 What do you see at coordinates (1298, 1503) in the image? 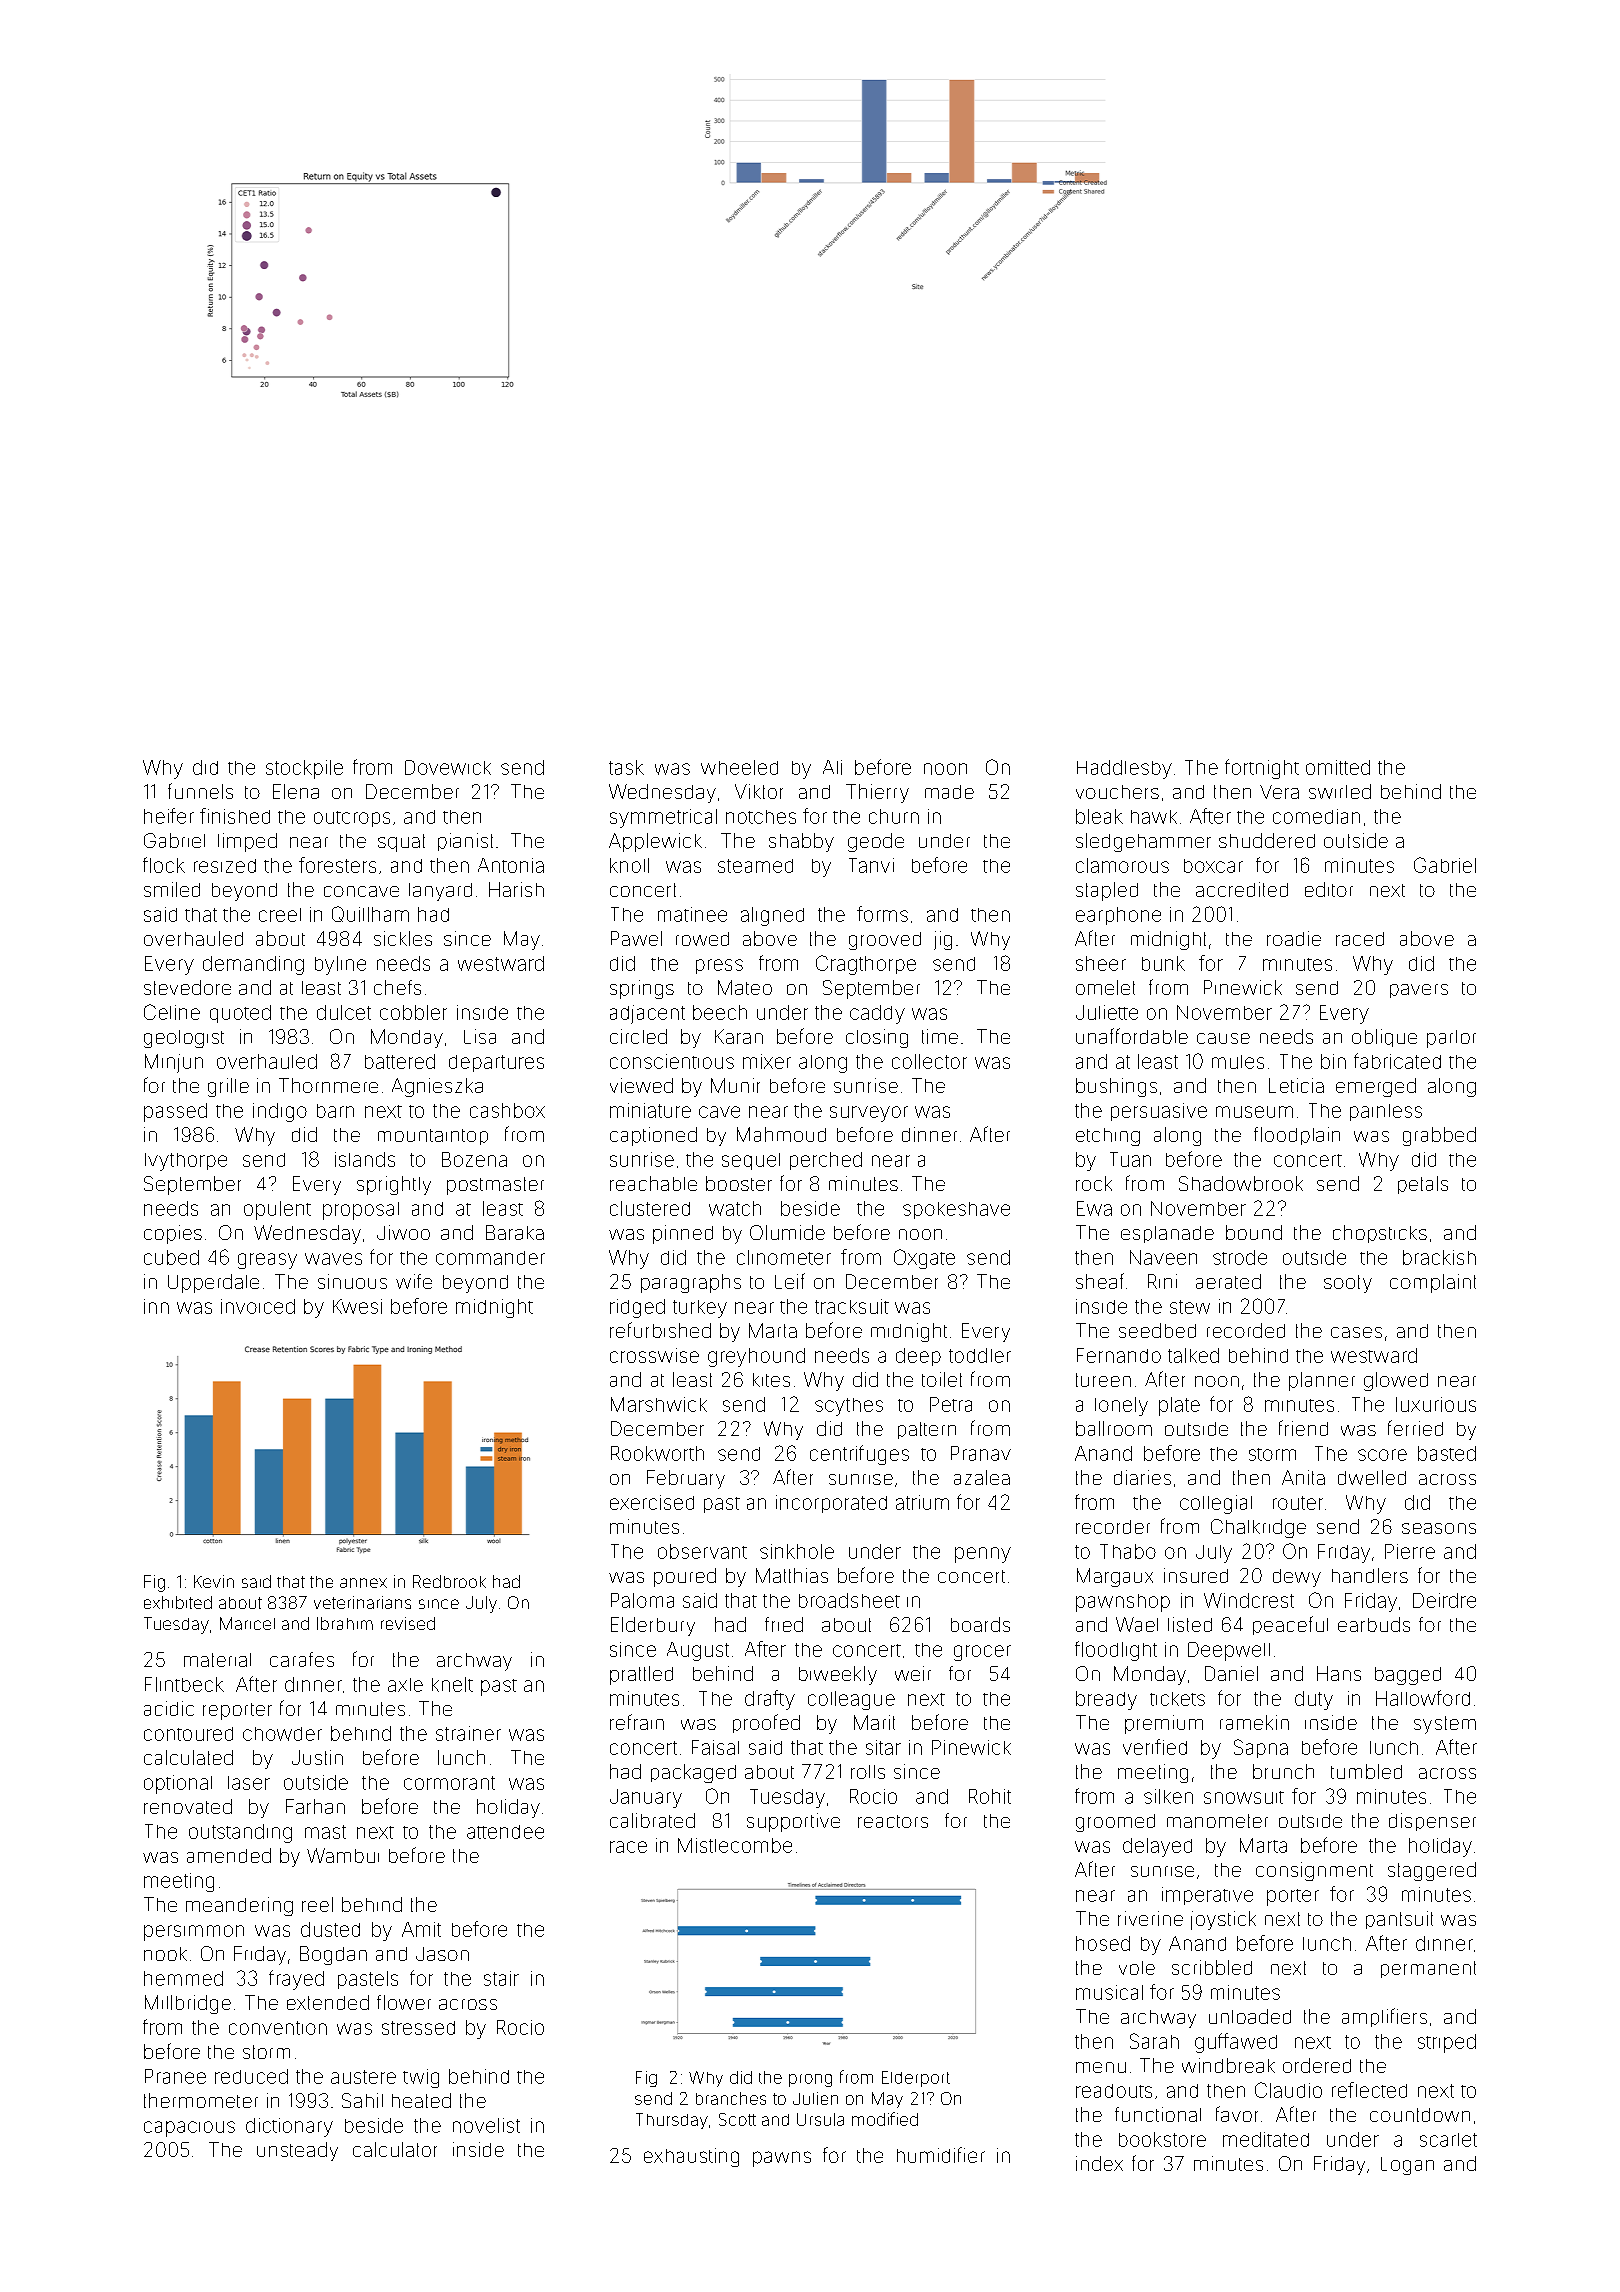
I see `router` at bounding box center [1298, 1503].
